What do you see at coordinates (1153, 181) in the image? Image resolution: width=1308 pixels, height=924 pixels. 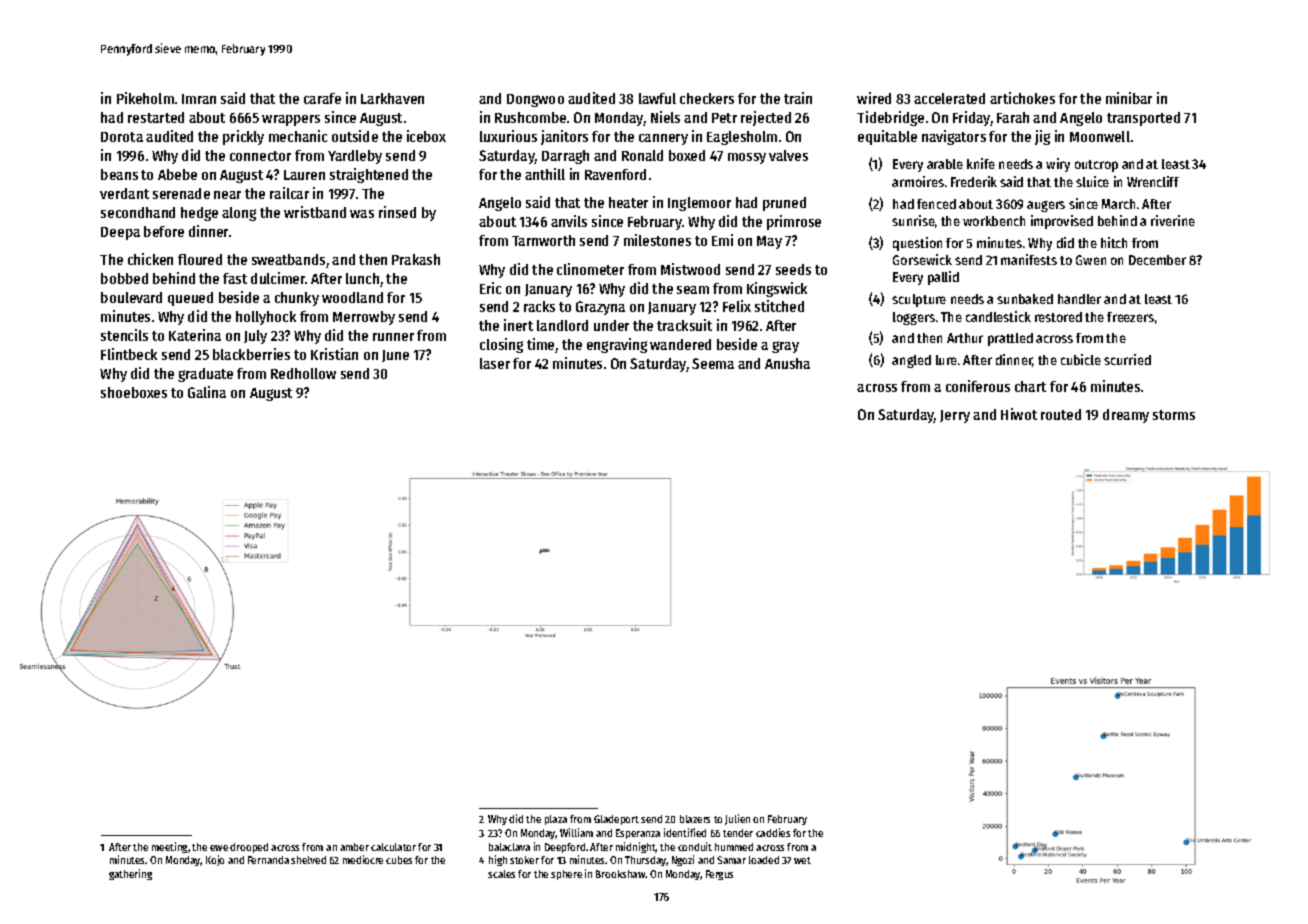 I see `Wrencliff` at bounding box center [1153, 181].
